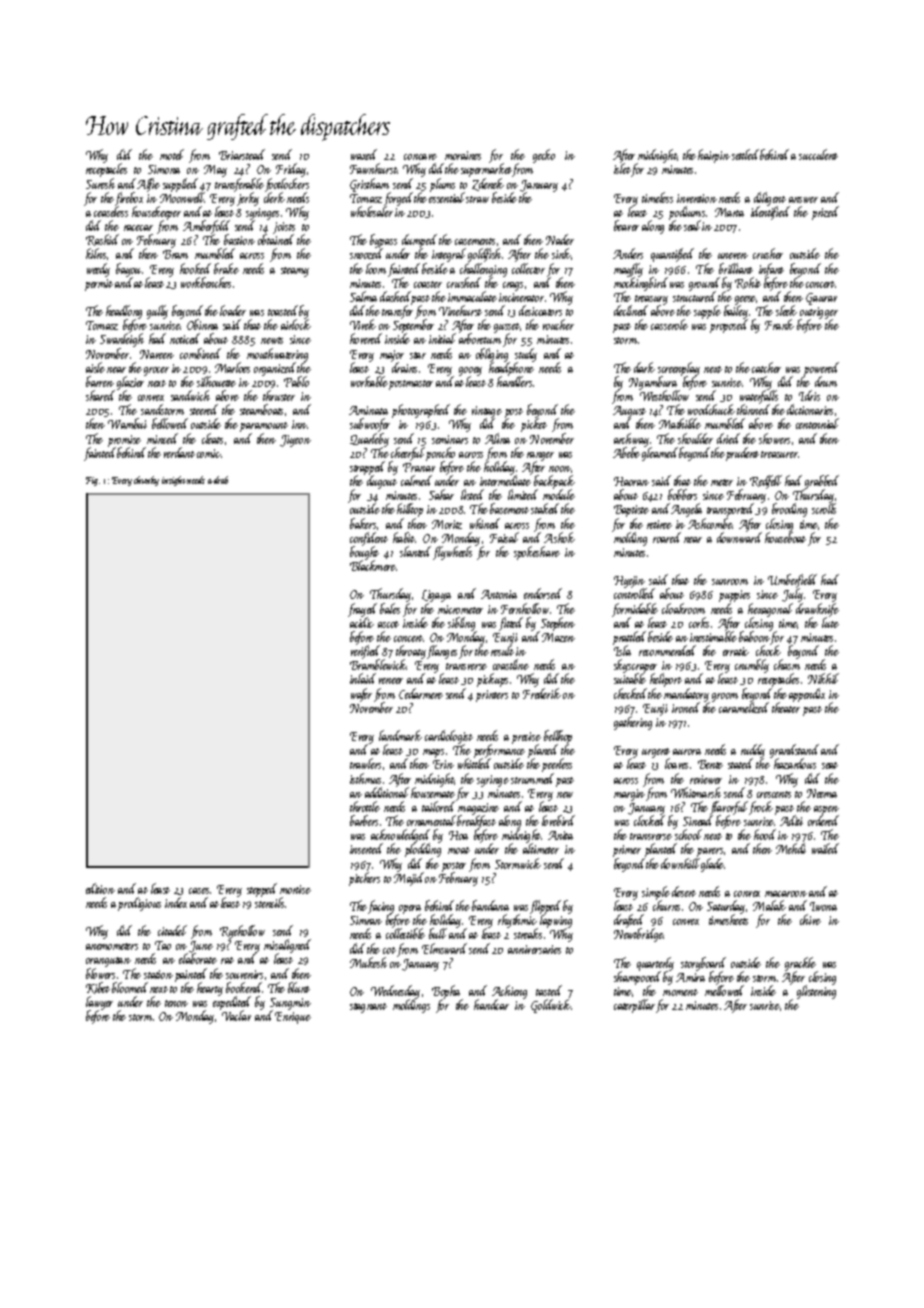 This screenshot has width=924, height=1308. Describe the element at coordinates (244, 987) in the screenshot. I see `bookend` at that location.
